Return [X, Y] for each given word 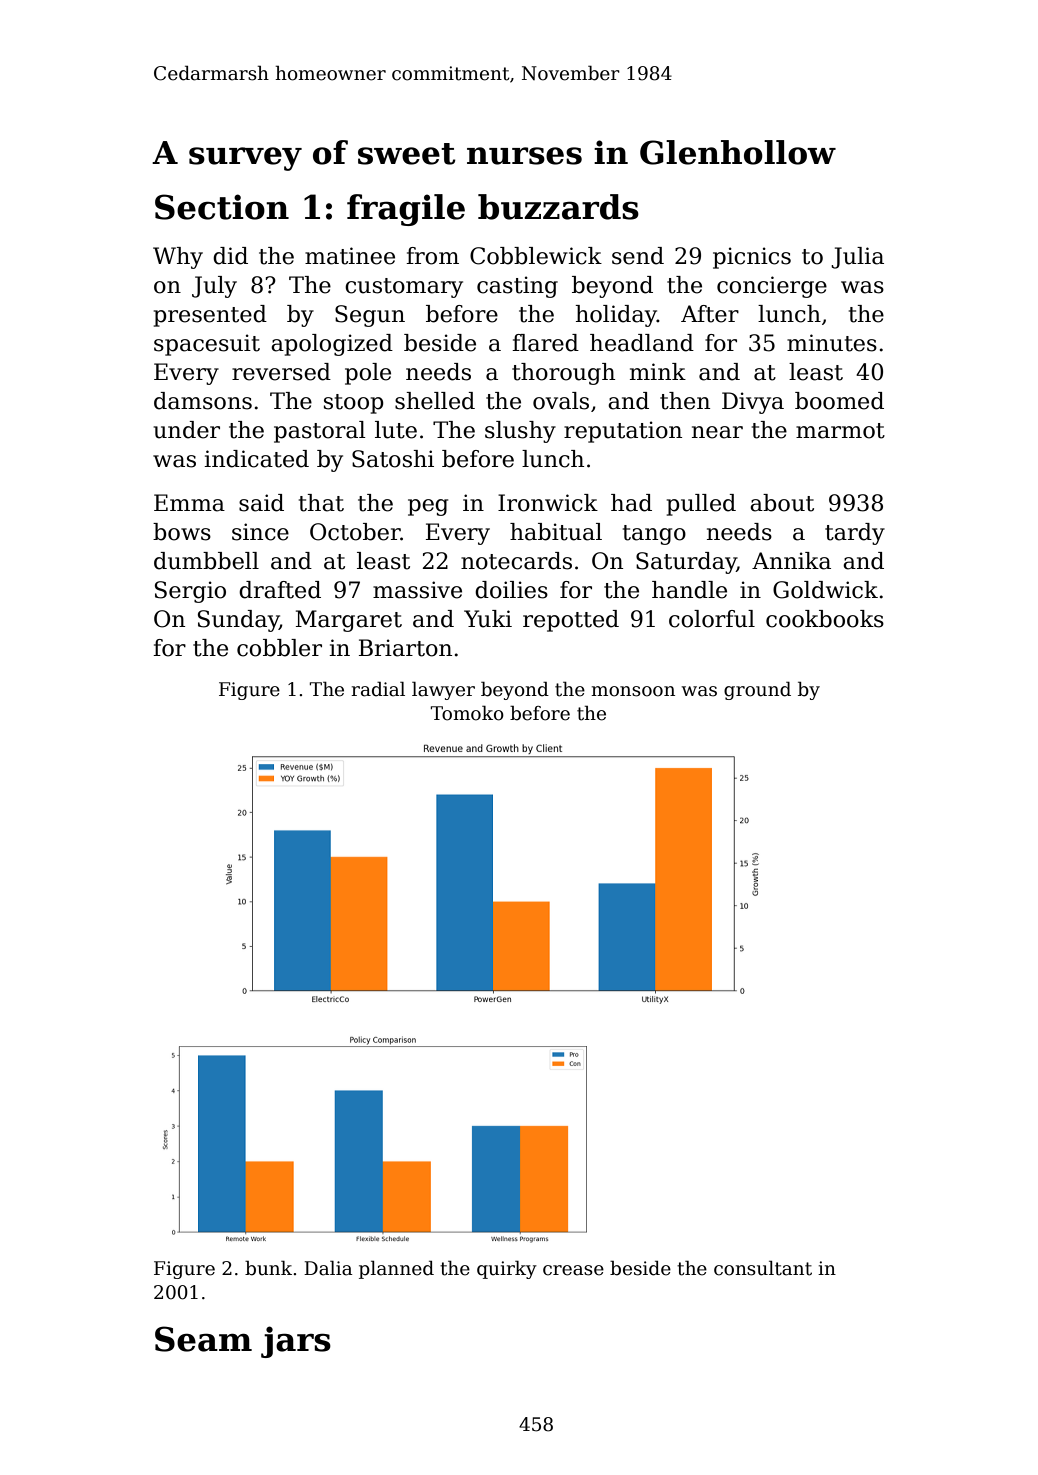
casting [517, 287]
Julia [857, 258]
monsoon [633, 691]
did [230, 256]
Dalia [328, 1268]
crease [573, 1270]
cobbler [279, 648]
